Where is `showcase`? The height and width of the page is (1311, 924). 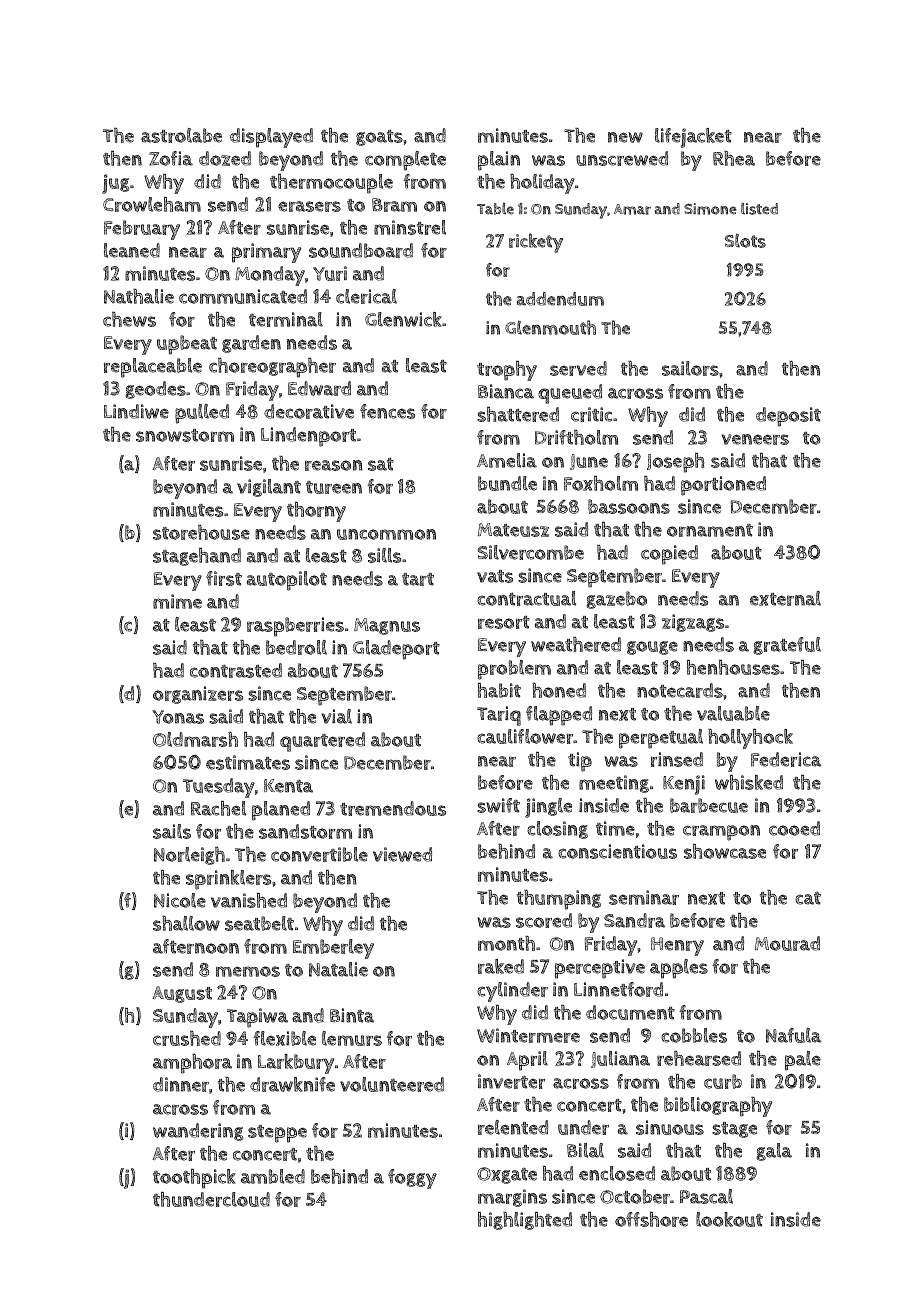 showcase is located at coordinates (725, 851).
